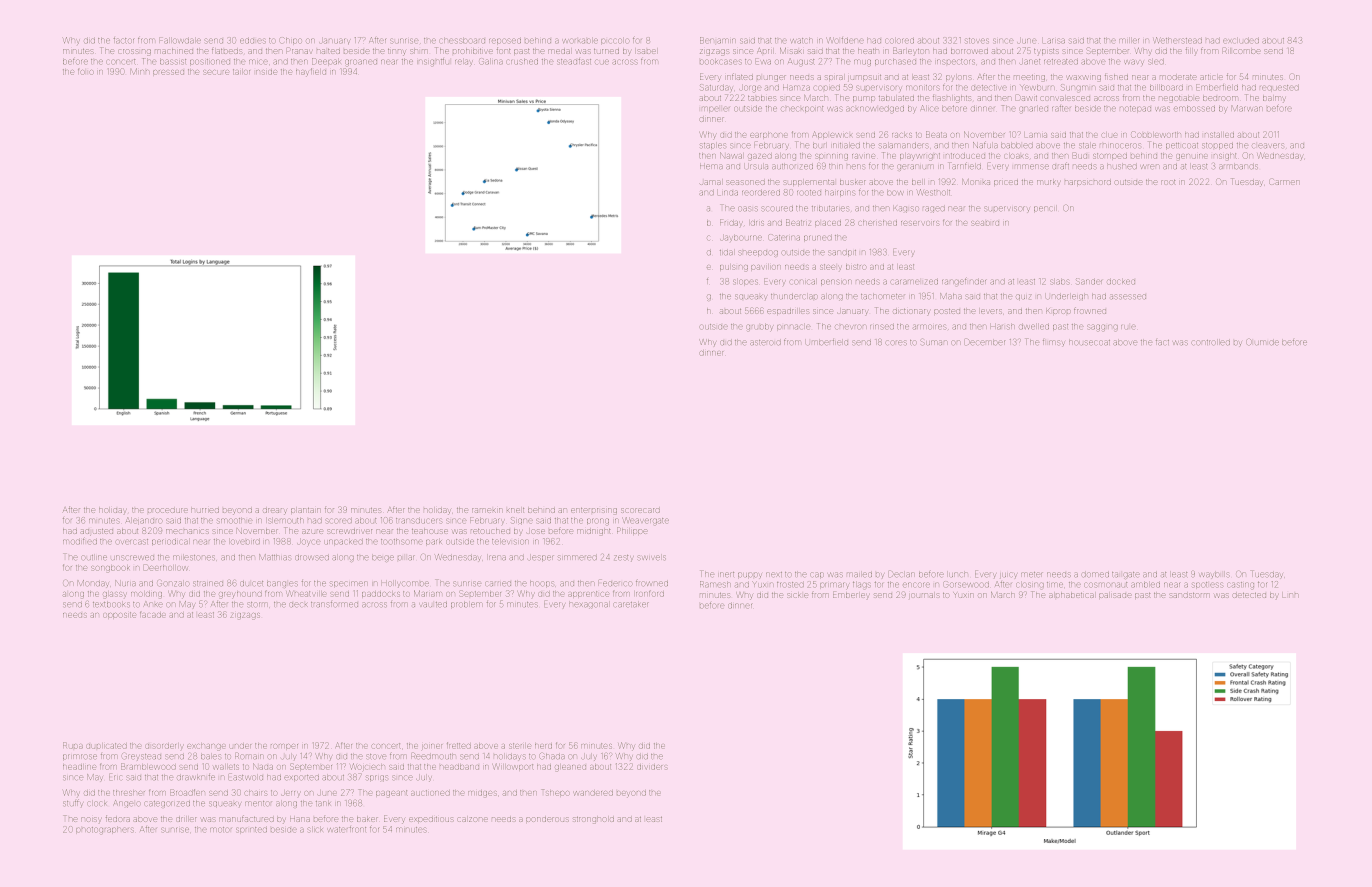 This image has width=1372, height=887. Describe the element at coordinates (830, 208) in the image. I see `tributaries` at that location.
